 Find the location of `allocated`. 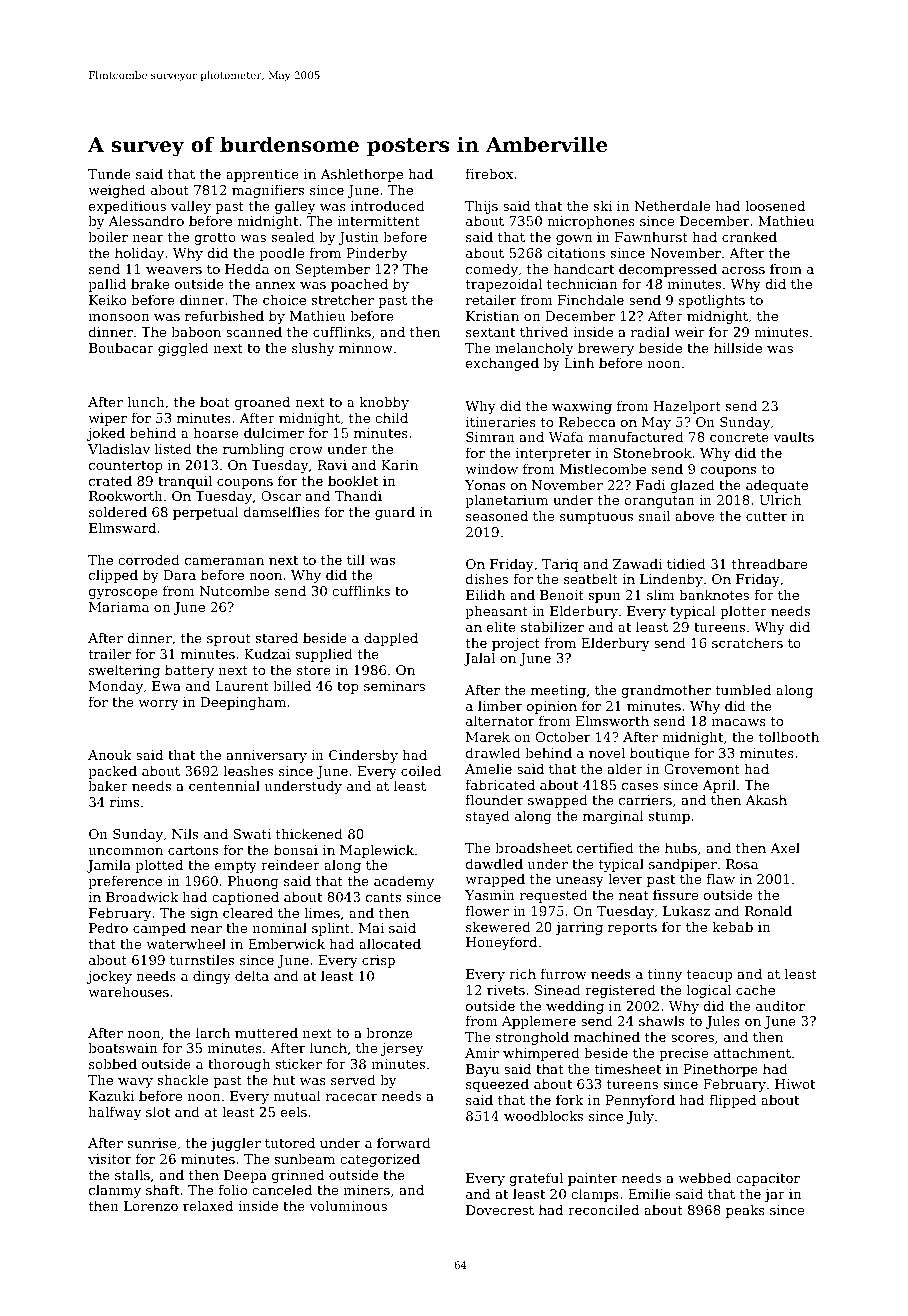

allocated is located at coordinates (390, 943).
